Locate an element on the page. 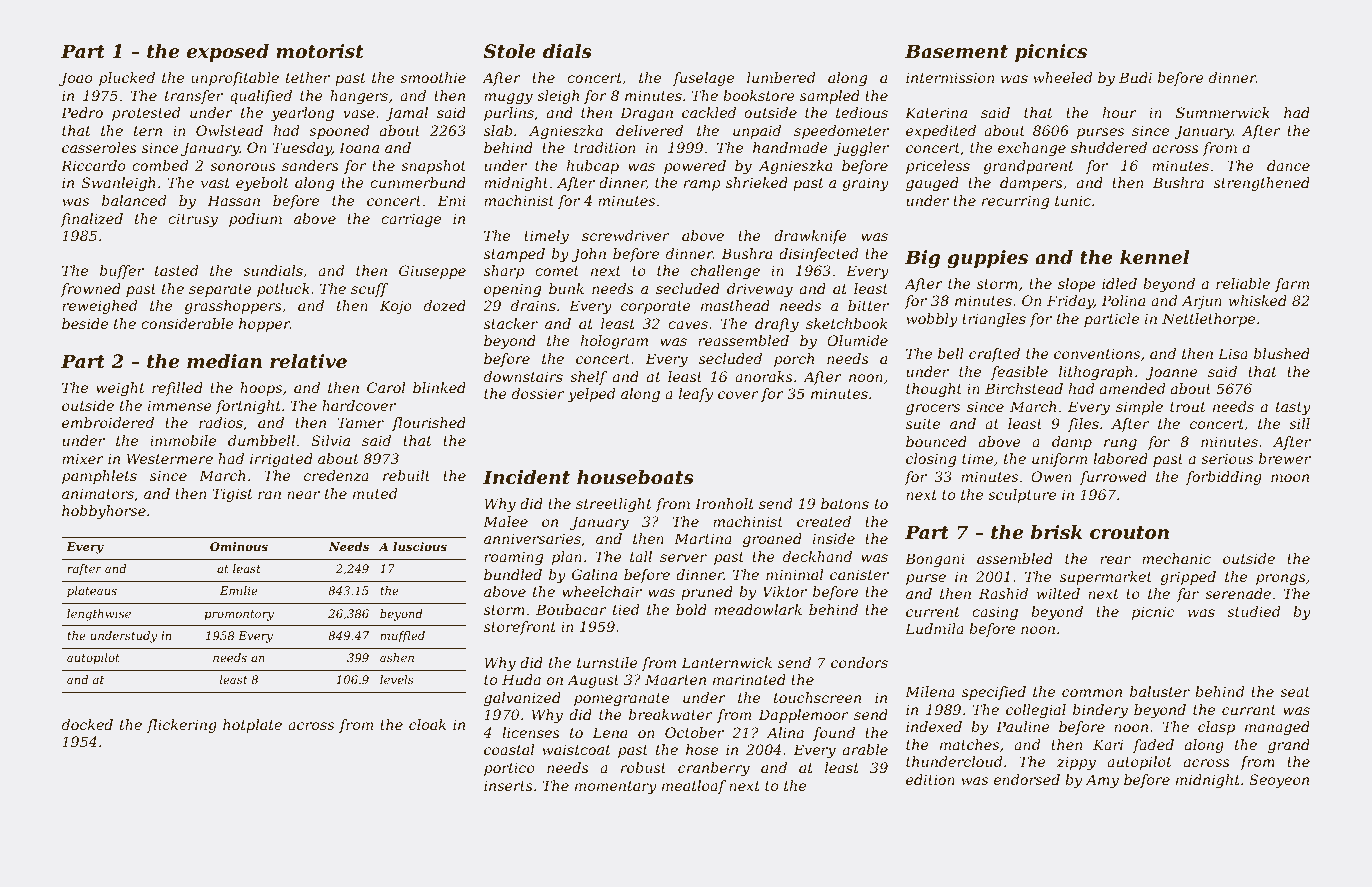 This image has width=1372, height=887. Stole is located at coordinates (510, 51).
